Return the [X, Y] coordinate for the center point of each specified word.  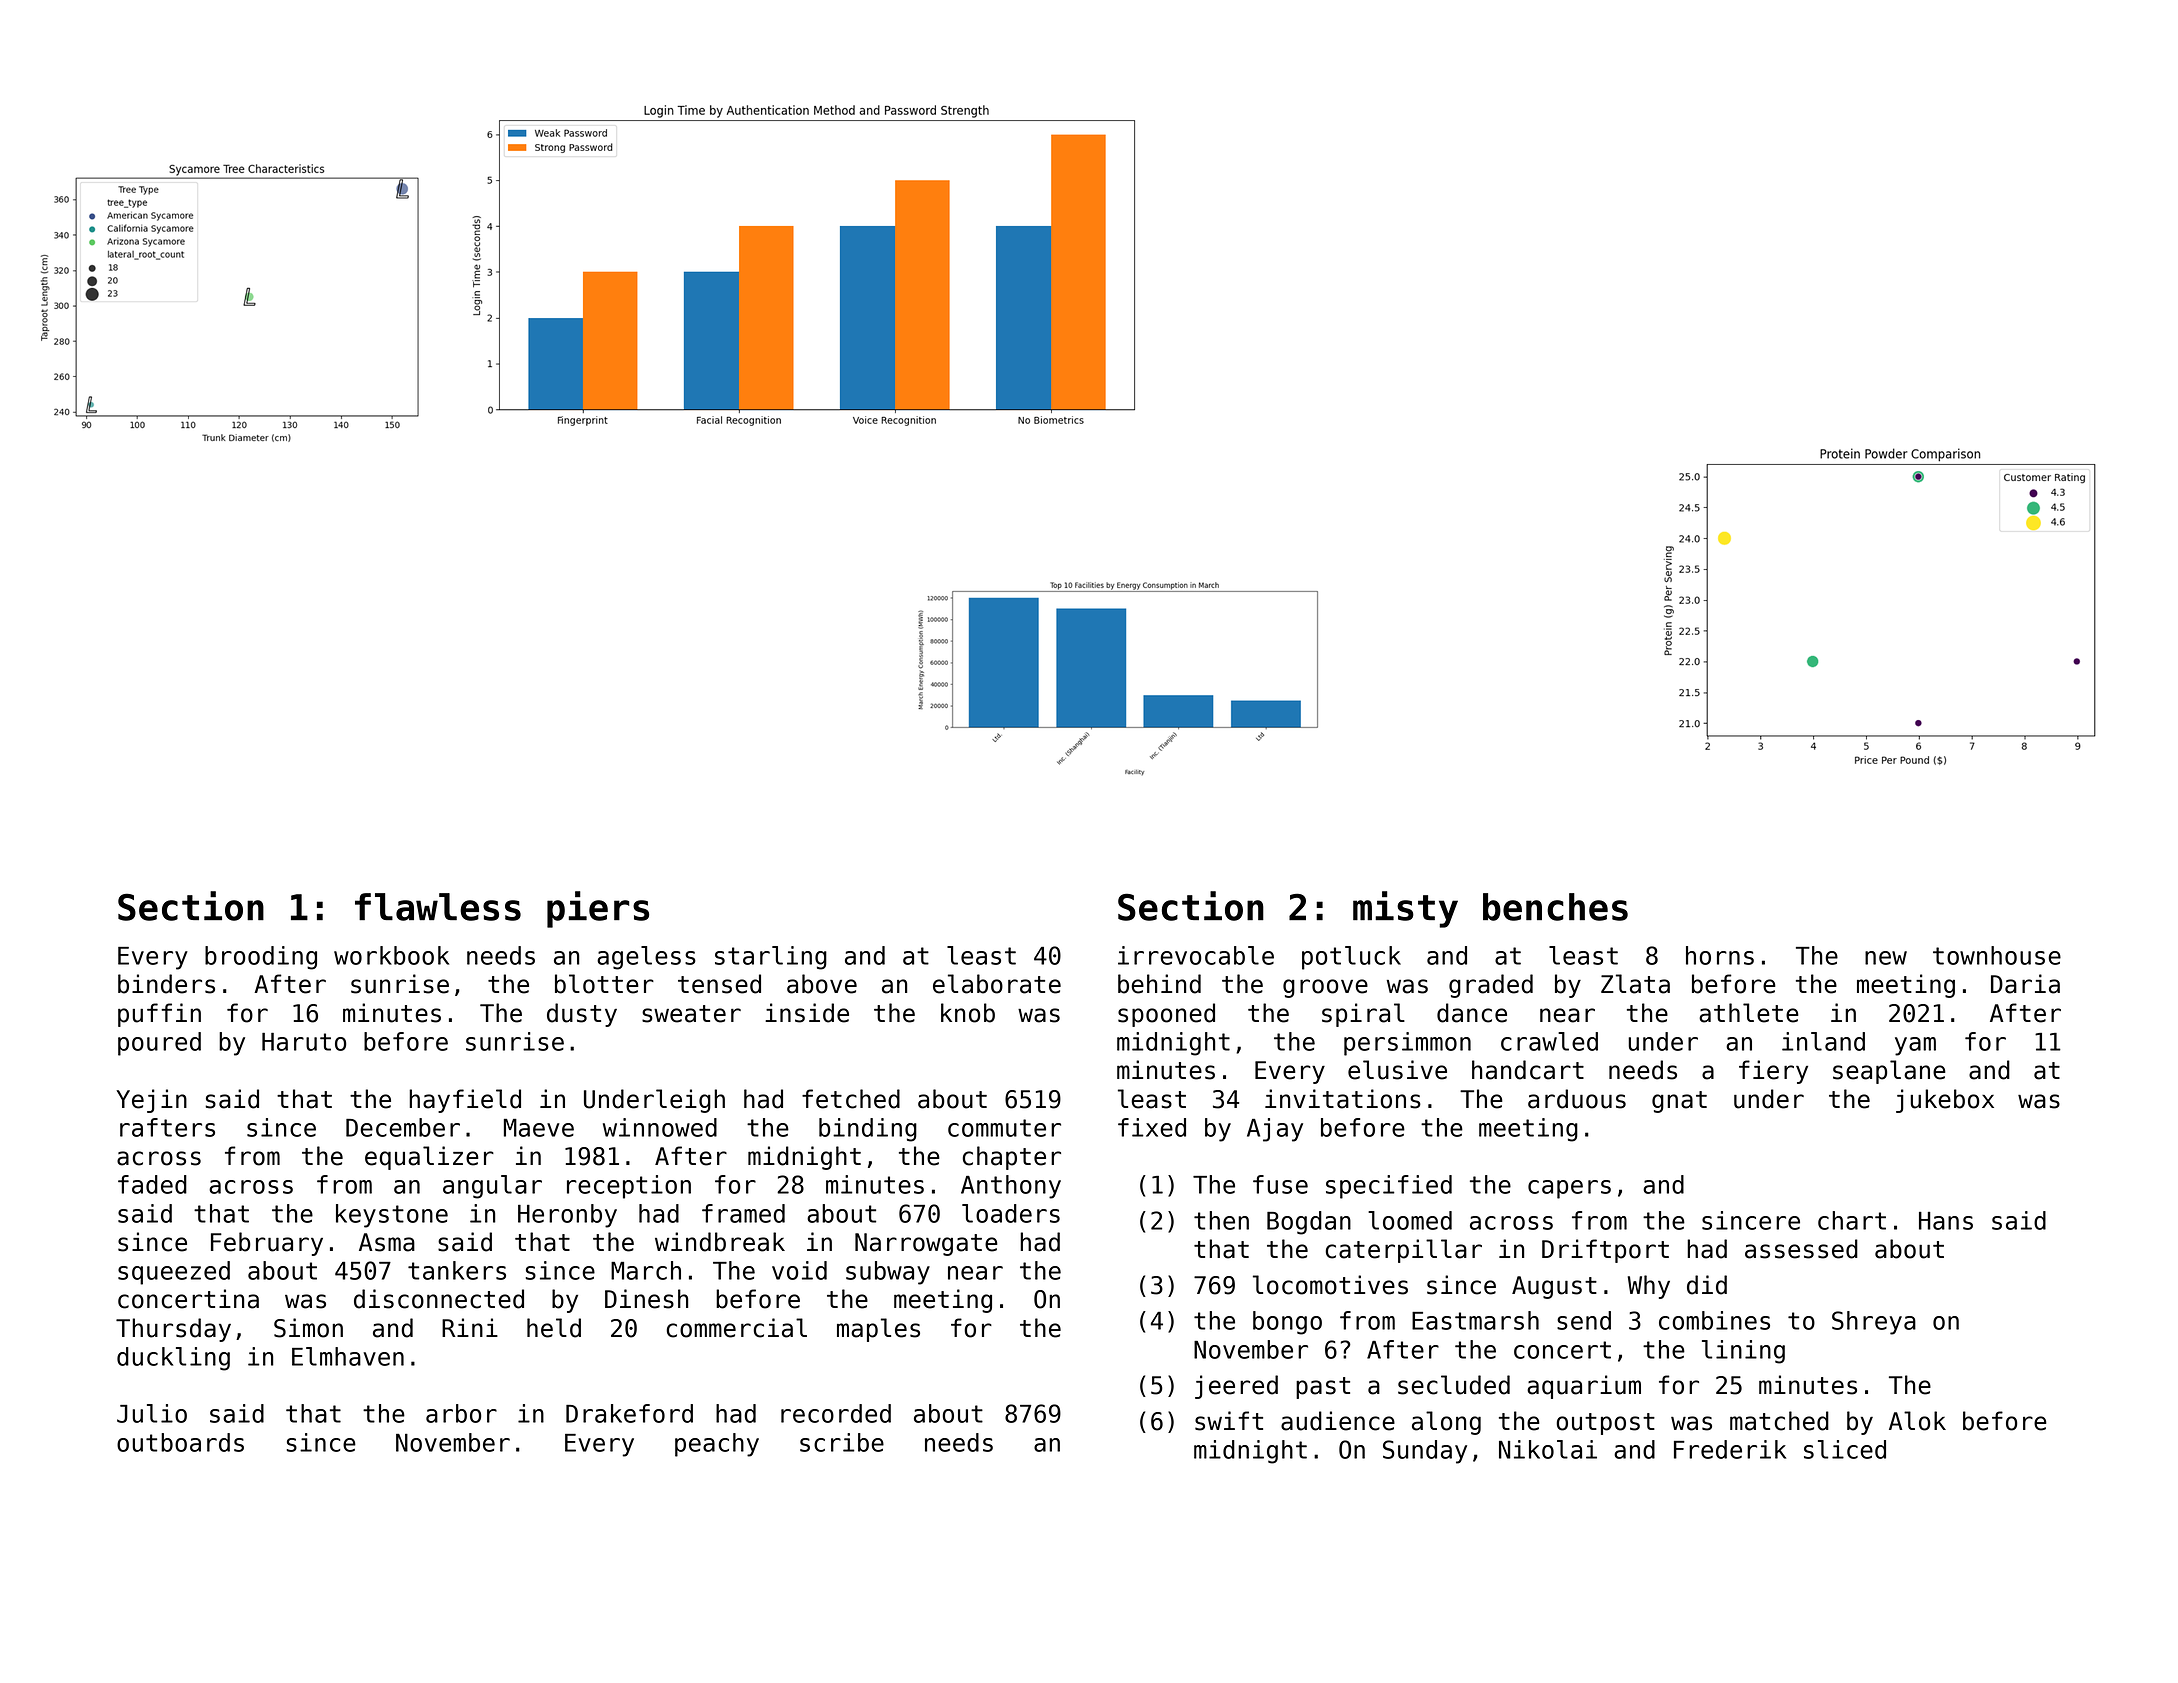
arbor [461, 1413]
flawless [438, 907]
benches [1555, 907]
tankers [457, 1270]
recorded [836, 1413]
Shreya [1874, 1323]
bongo [1287, 1323]
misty [1405, 909]
